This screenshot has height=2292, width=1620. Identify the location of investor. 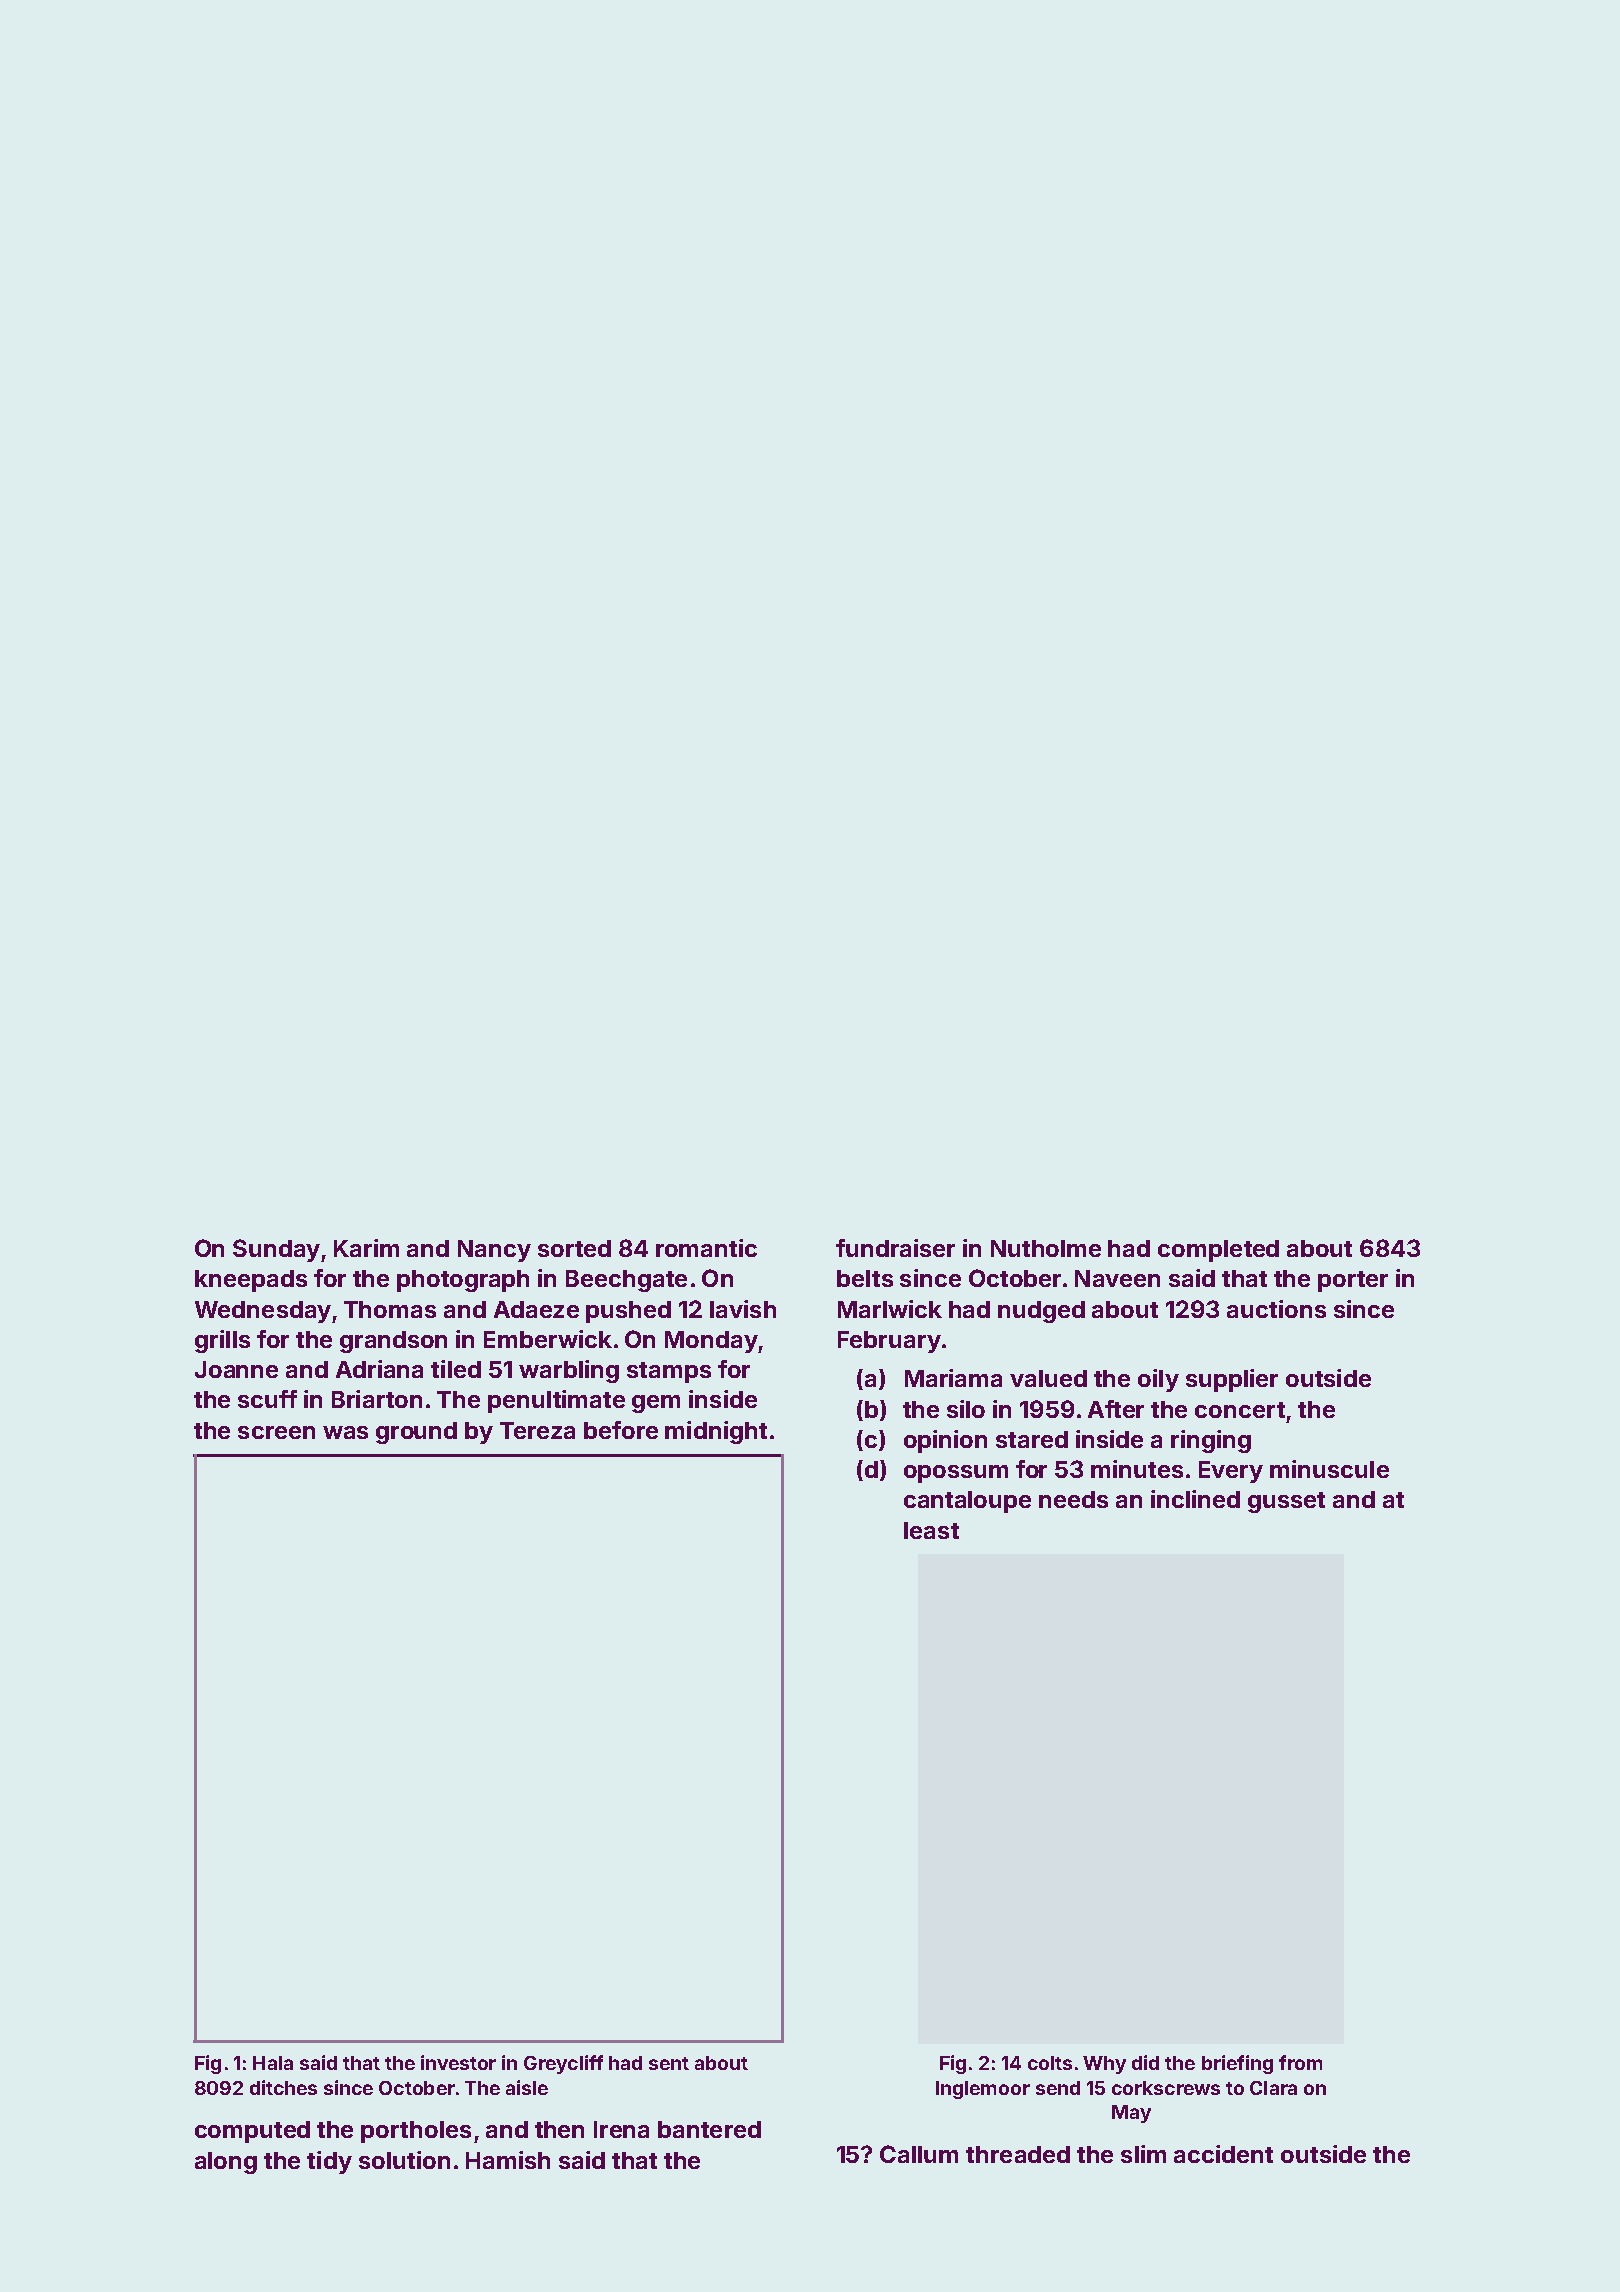
(458, 2062).
